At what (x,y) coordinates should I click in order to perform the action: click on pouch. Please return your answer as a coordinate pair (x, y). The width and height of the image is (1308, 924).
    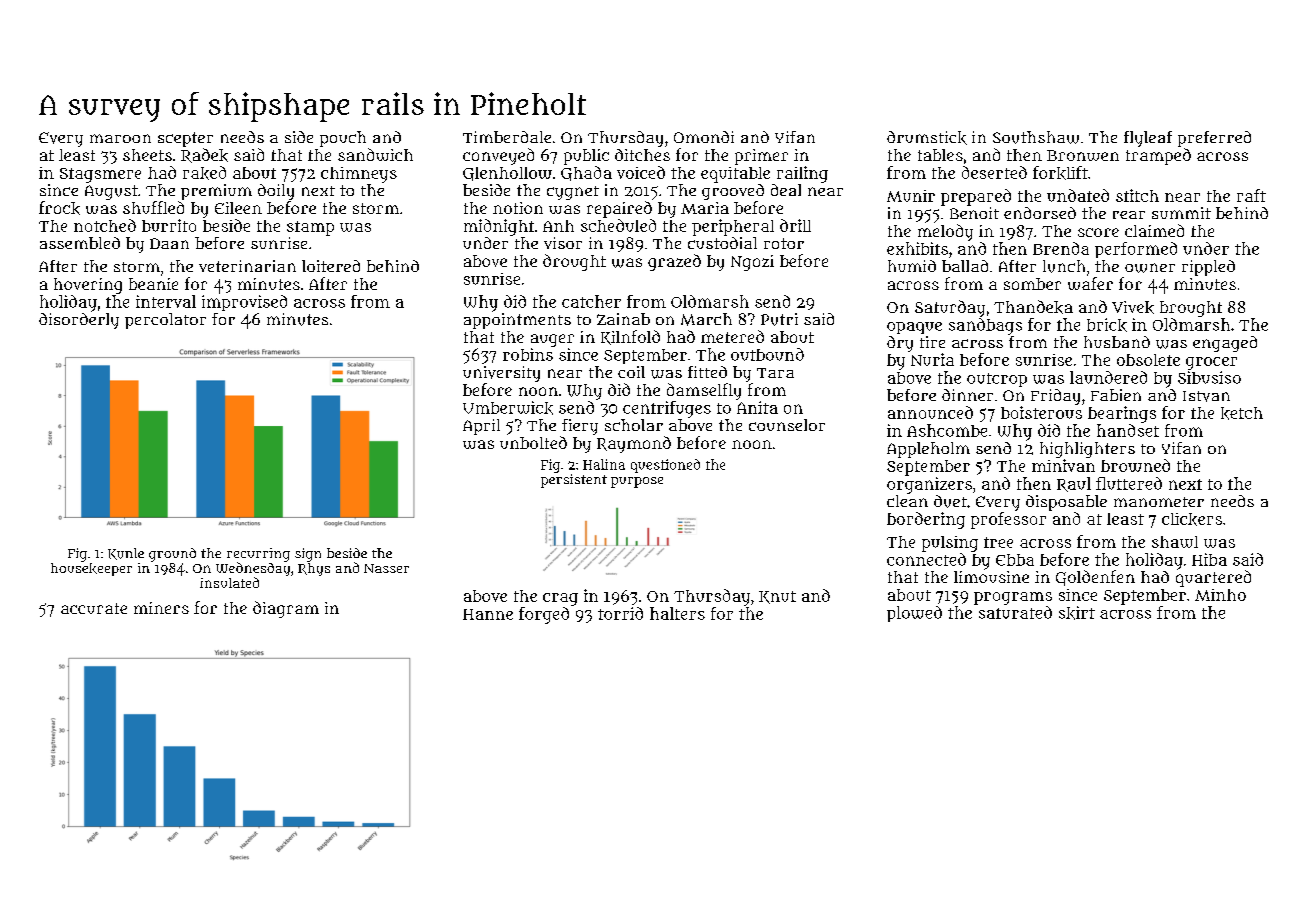
    Looking at the image, I should click on (343, 139).
